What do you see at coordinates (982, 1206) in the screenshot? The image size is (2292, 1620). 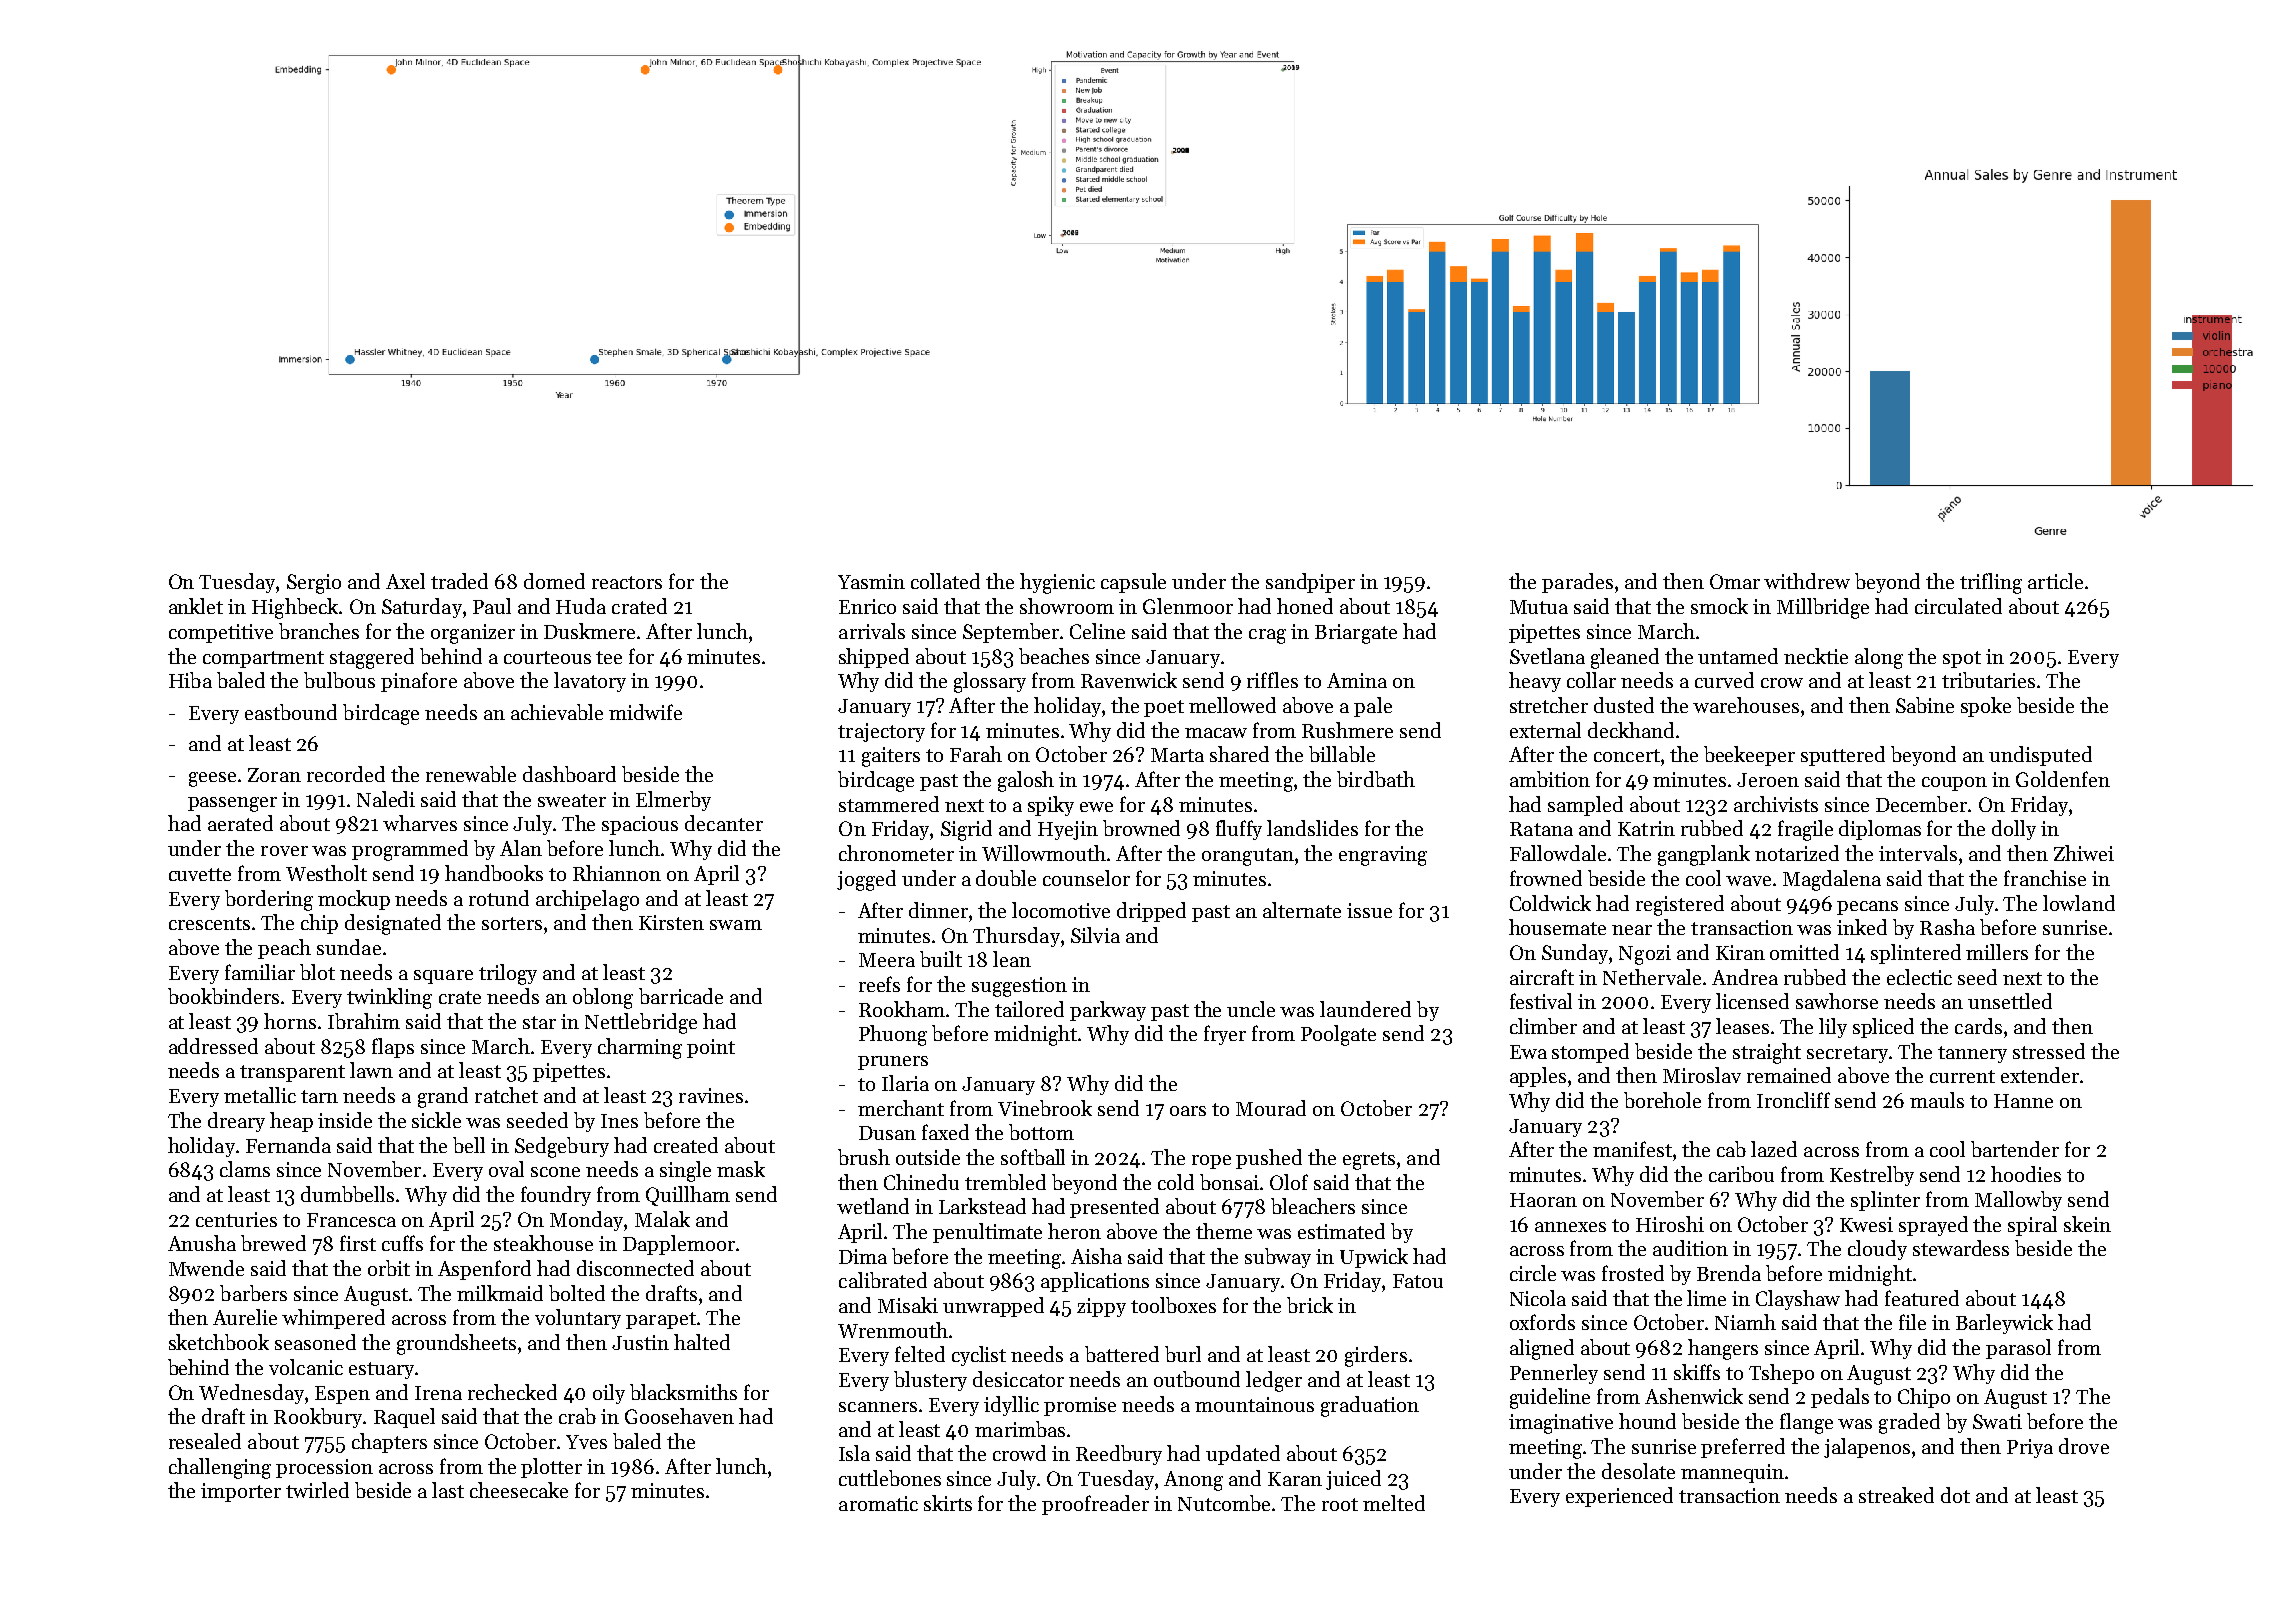 I see `Larkstead` at bounding box center [982, 1206].
